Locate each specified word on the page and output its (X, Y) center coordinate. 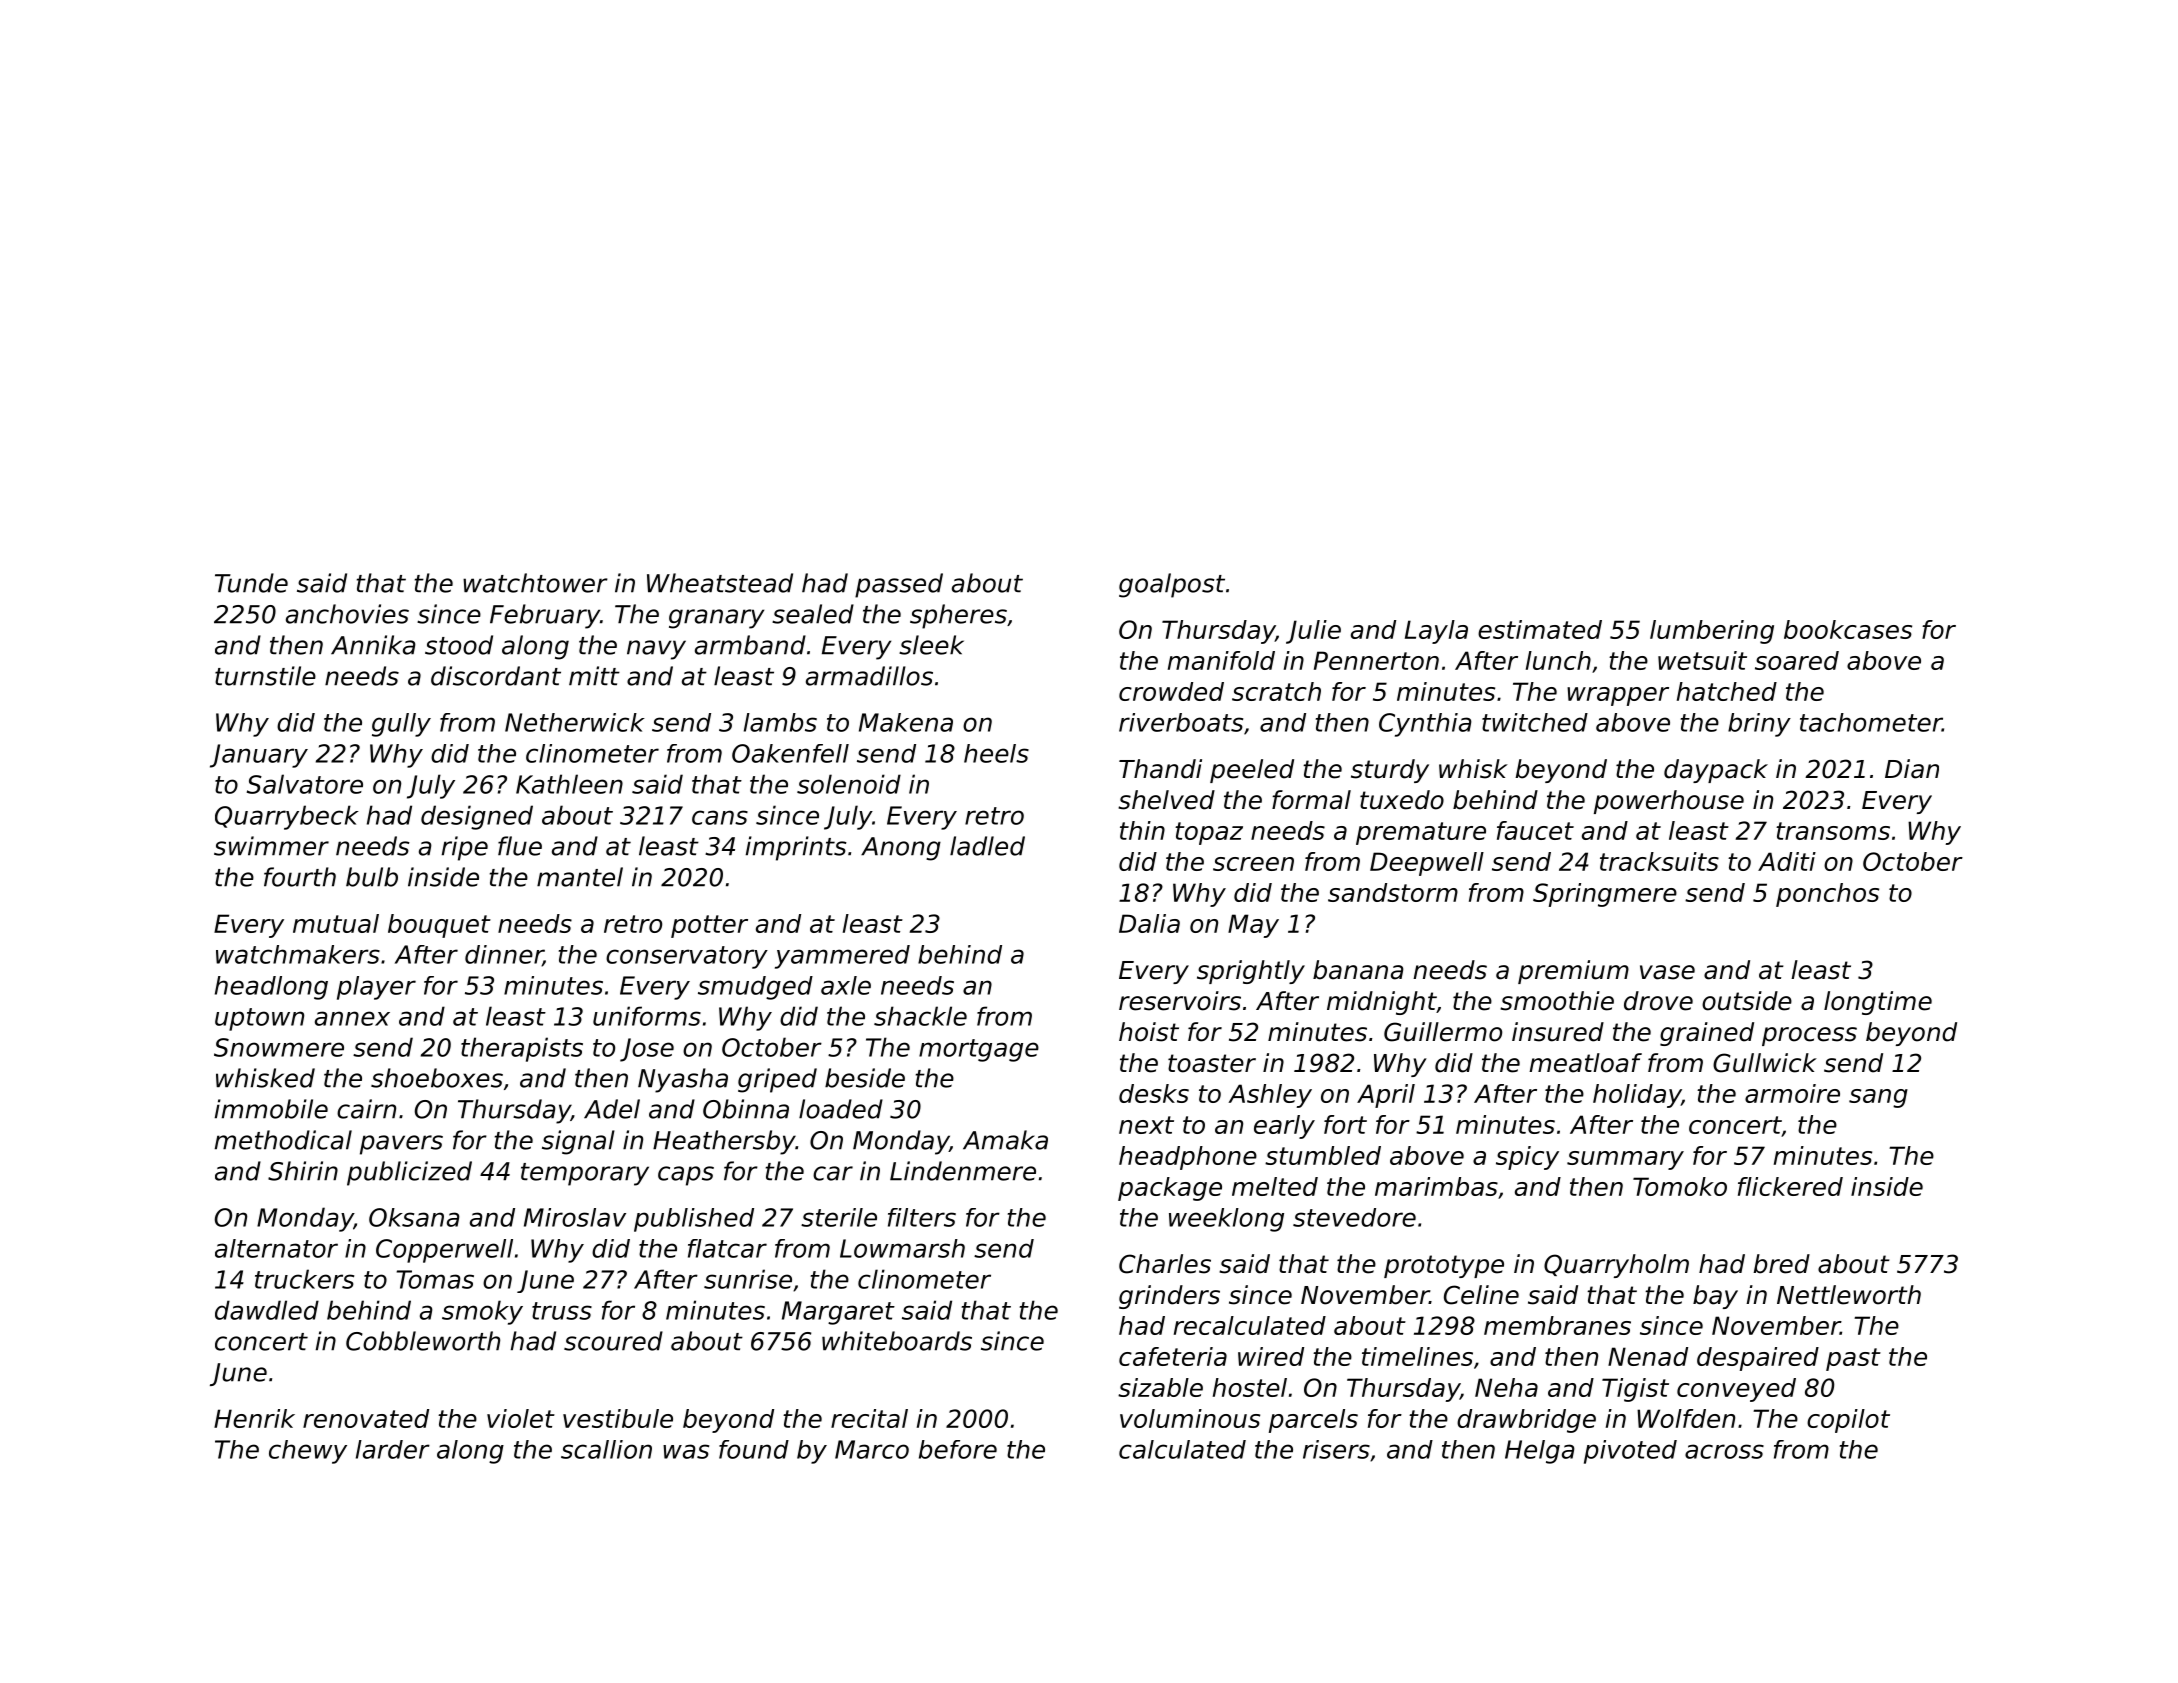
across (1724, 1451)
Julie (1313, 632)
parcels (1313, 1421)
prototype (1444, 1266)
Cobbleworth (423, 1341)
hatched (1727, 691)
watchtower (535, 583)
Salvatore (305, 784)
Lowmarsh (902, 1248)
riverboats (1181, 722)
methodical (283, 1140)
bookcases (1848, 629)
